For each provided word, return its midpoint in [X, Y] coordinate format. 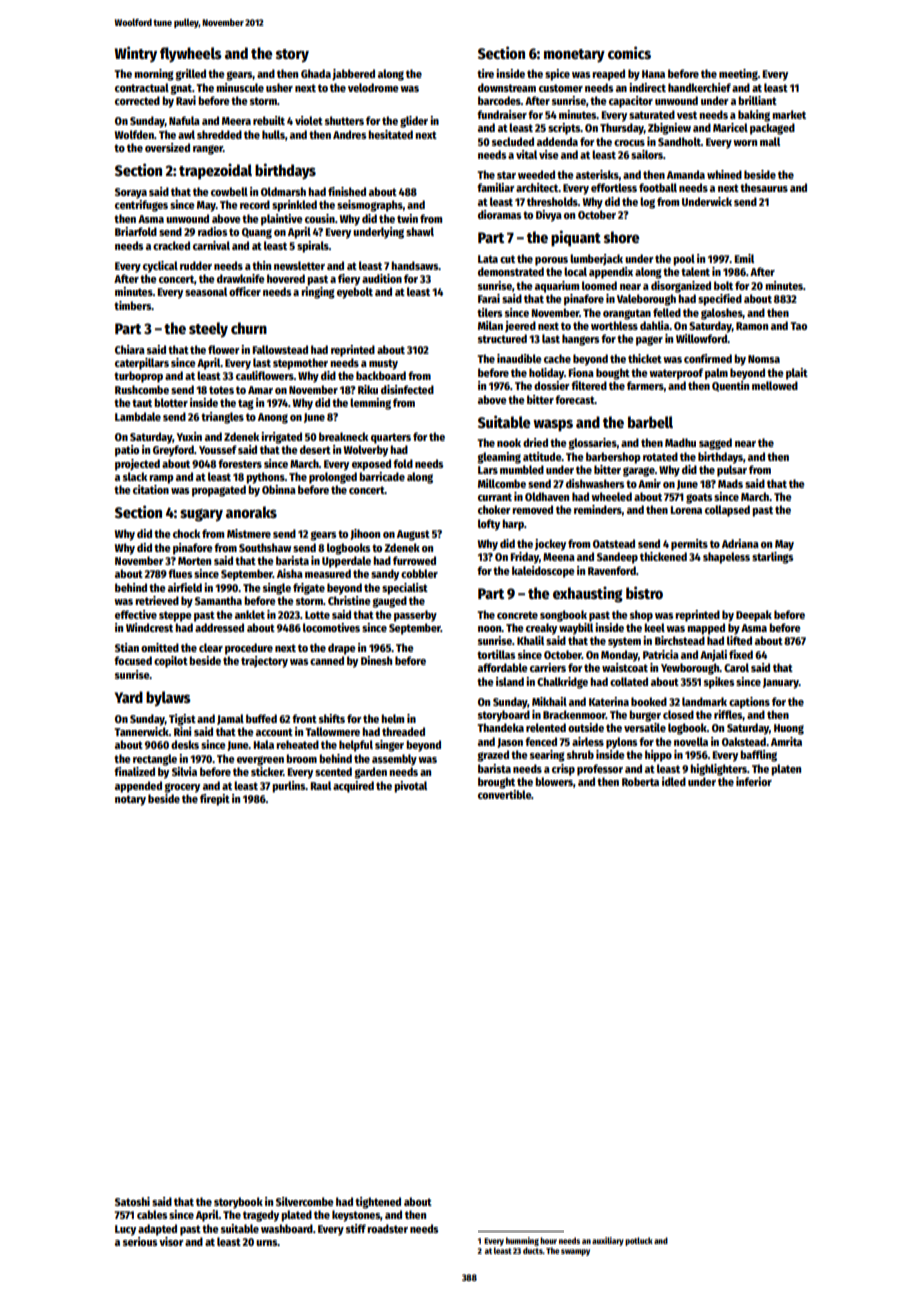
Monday [619, 656]
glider [414, 122]
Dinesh [376, 660]
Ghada [316, 73]
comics [629, 52]
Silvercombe [305, 1201]
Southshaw [265, 547]
